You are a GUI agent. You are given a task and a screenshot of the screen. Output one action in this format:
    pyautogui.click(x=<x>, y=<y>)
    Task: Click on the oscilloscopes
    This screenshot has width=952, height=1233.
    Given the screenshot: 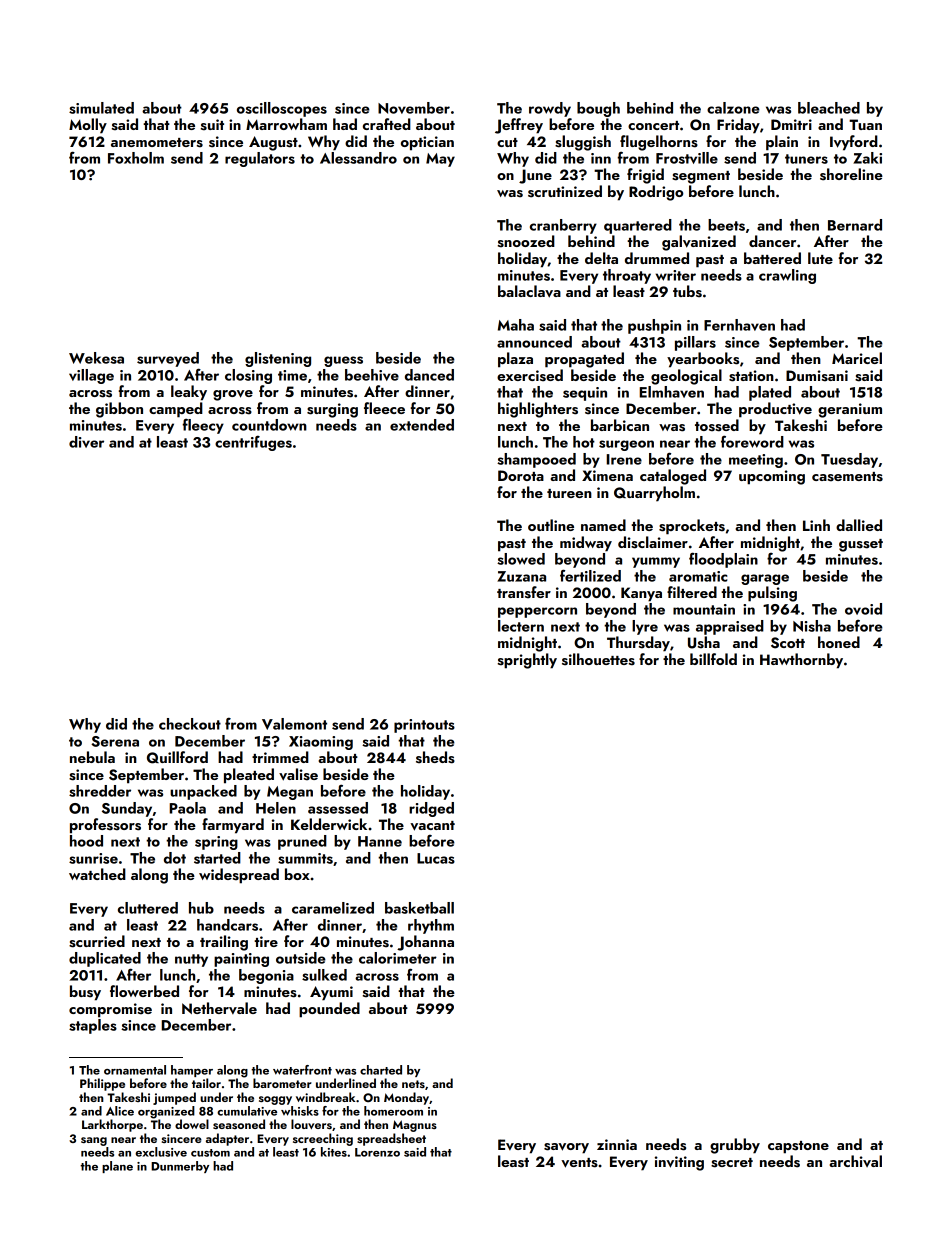 What is the action you would take?
    pyautogui.click(x=282, y=109)
